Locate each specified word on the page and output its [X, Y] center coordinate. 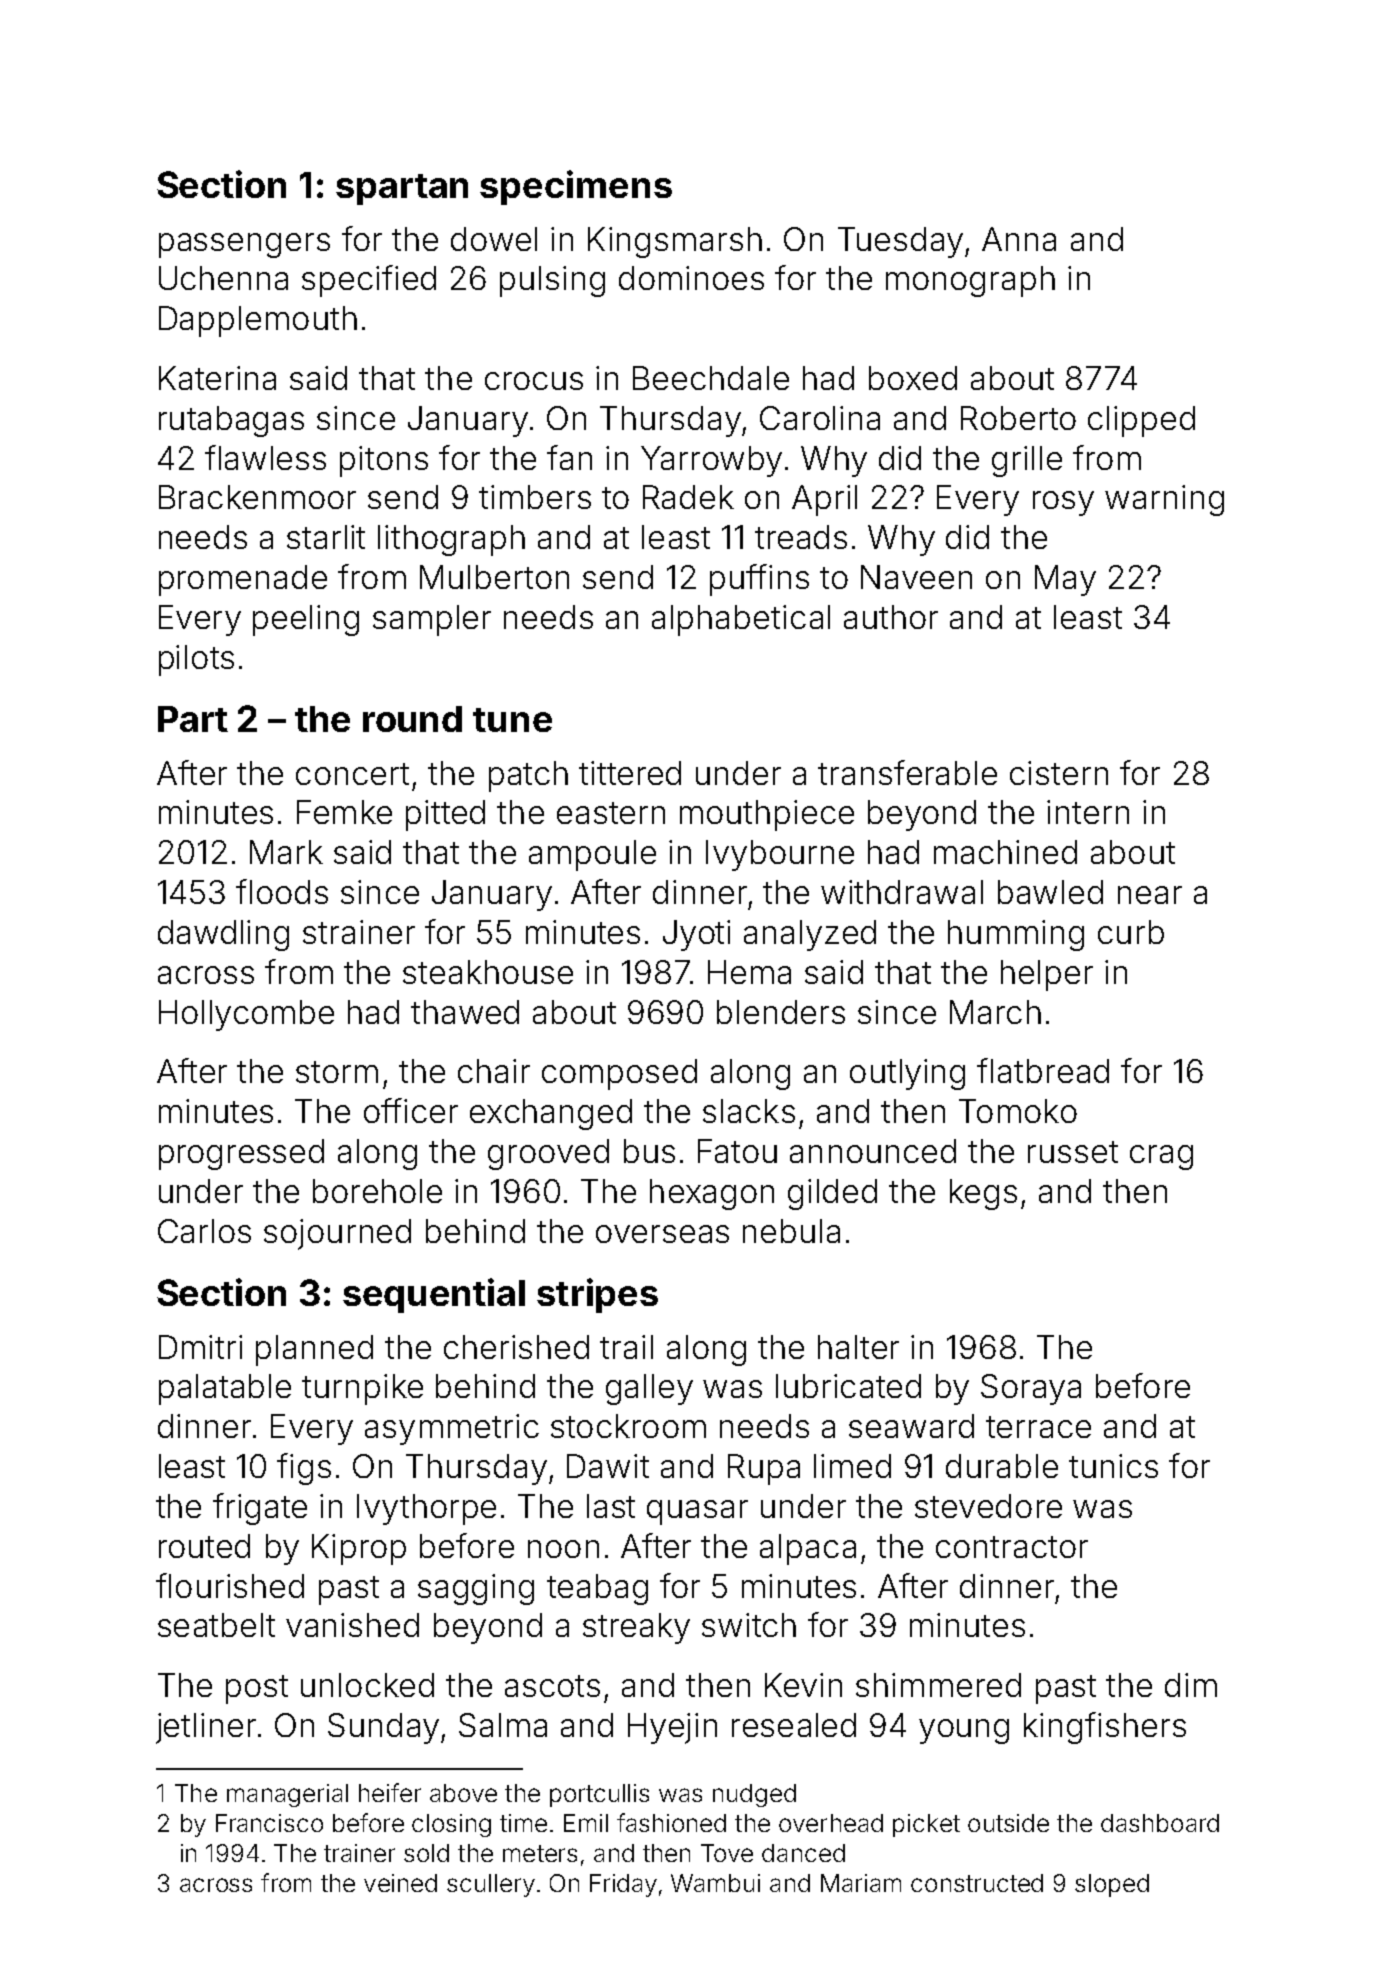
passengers [244, 245]
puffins [759, 580]
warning [1164, 500]
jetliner [206, 1728]
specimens [576, 187]
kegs [983, 1194]
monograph [970, 281]
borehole [377, 1191]
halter [858, 1347]
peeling [306, 620]
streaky [636, 1628]
